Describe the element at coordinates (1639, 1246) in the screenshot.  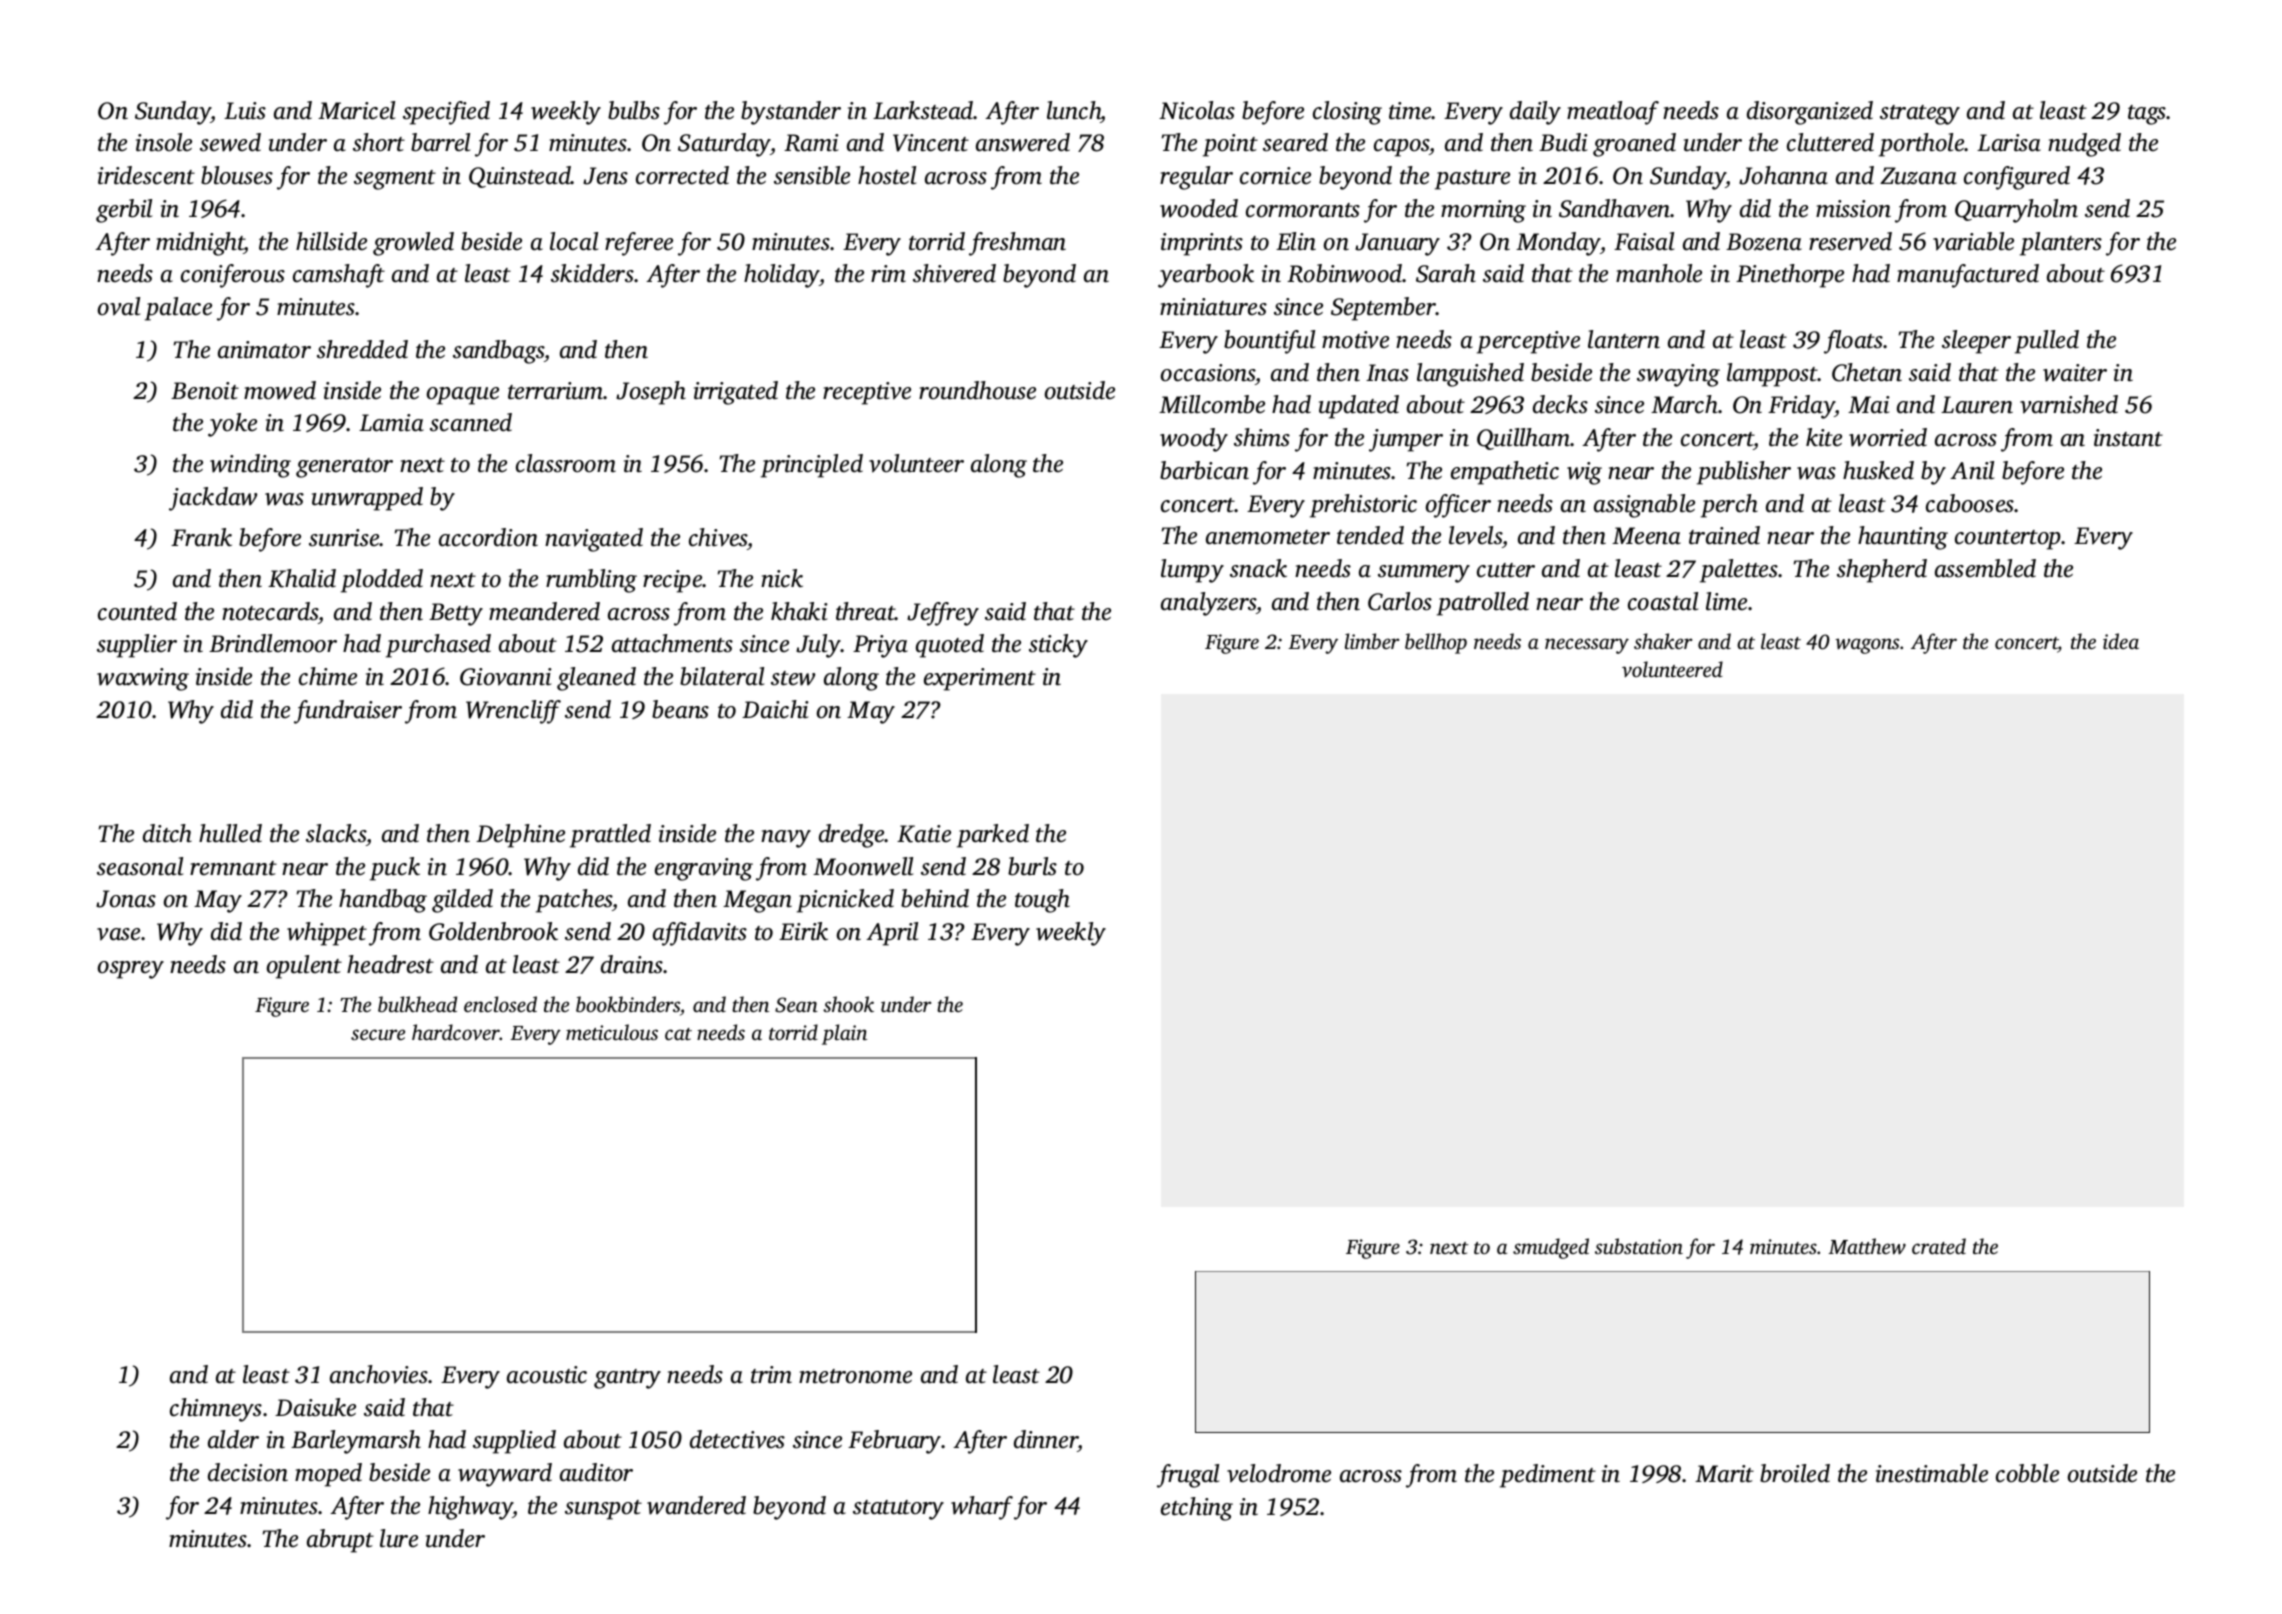
I see `substation` at that location.
